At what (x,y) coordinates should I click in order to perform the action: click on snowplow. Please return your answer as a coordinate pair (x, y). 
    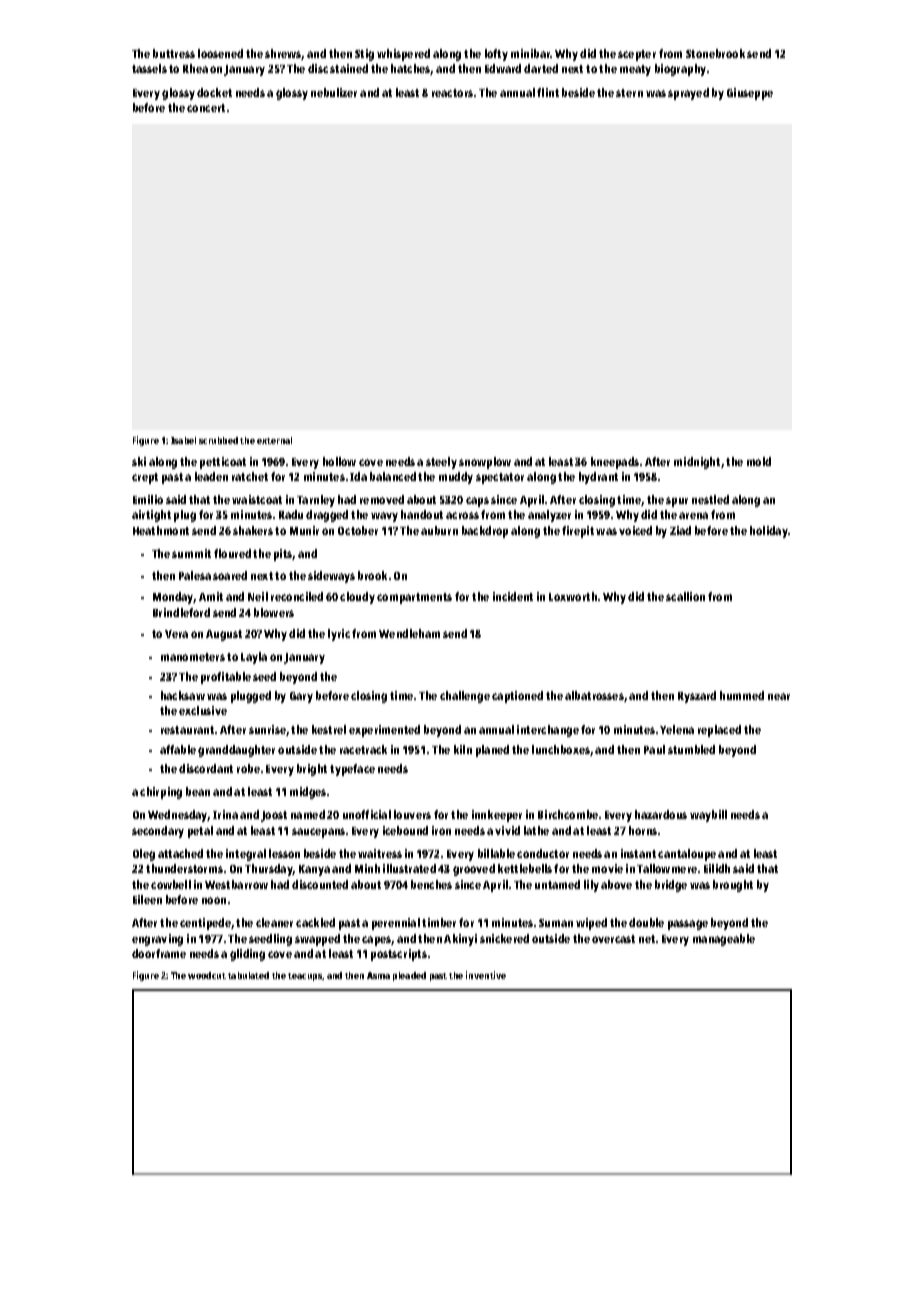
    Looking at the image, I should click on (485, 463).
